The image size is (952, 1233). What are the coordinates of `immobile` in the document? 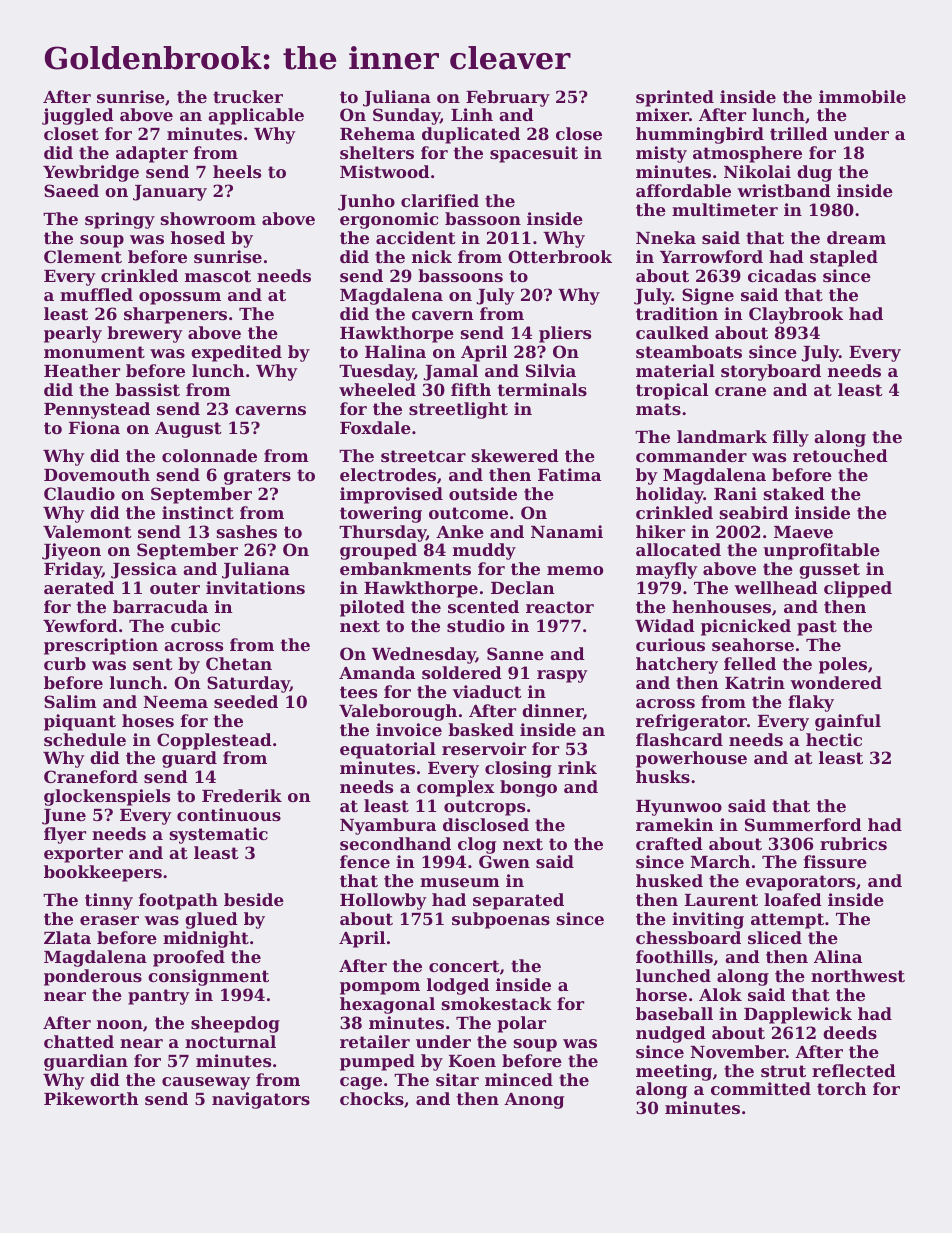 It's located at (862, 96).
